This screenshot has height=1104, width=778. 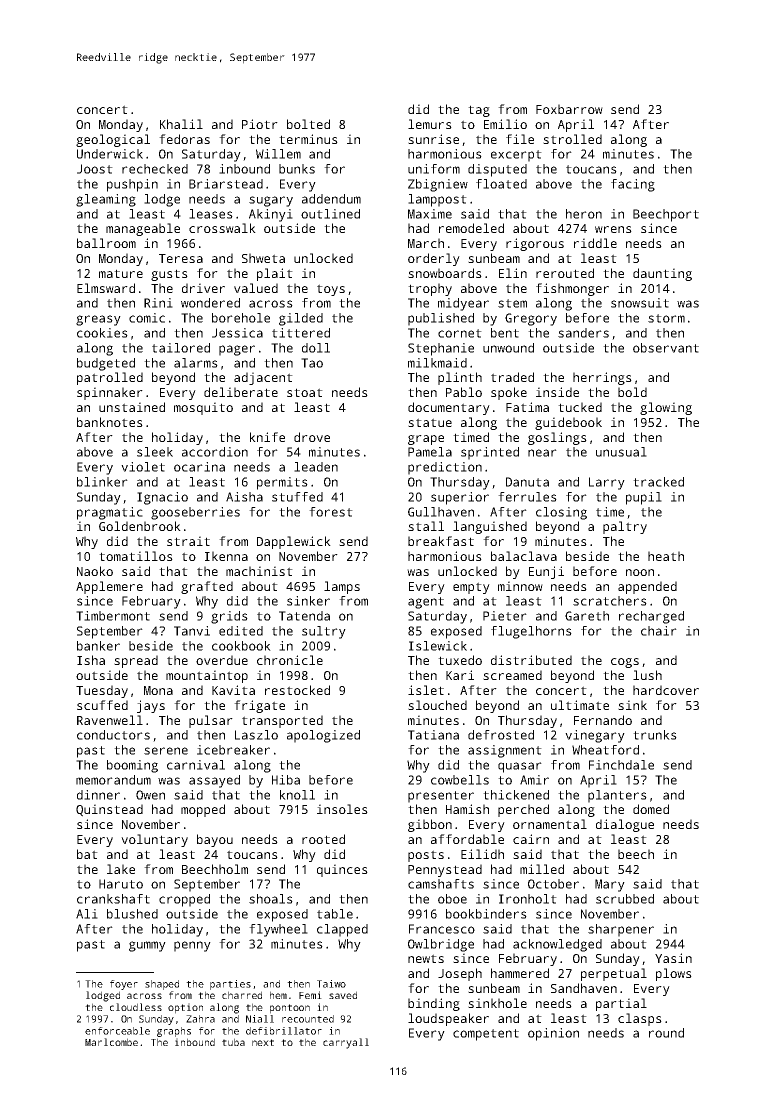 I want to click on geological, so click(x=113, y=140).
